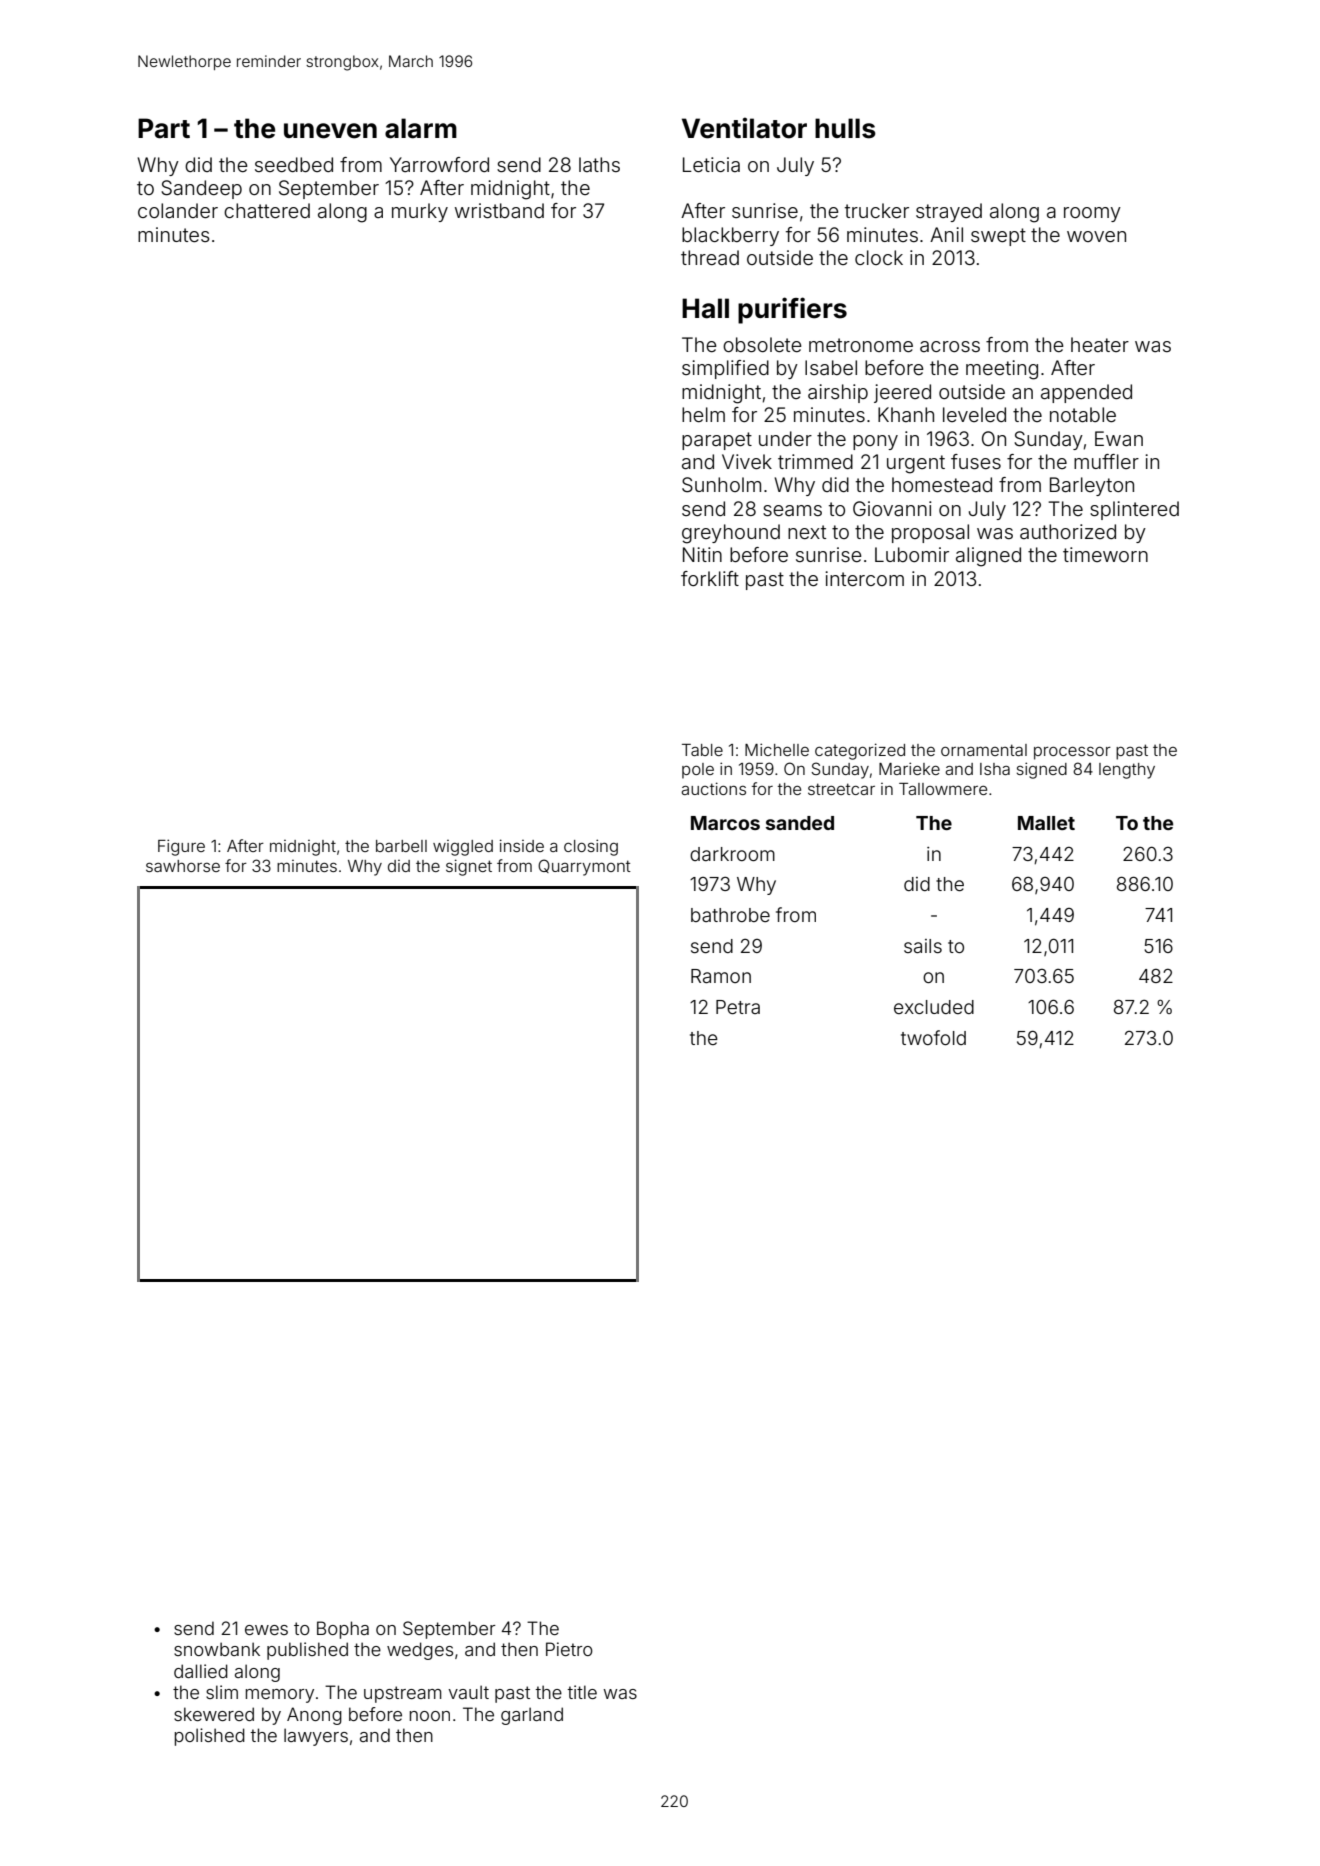 The image size is (1320, 1866). I want to click on Pietro, so click(569, 1649).
